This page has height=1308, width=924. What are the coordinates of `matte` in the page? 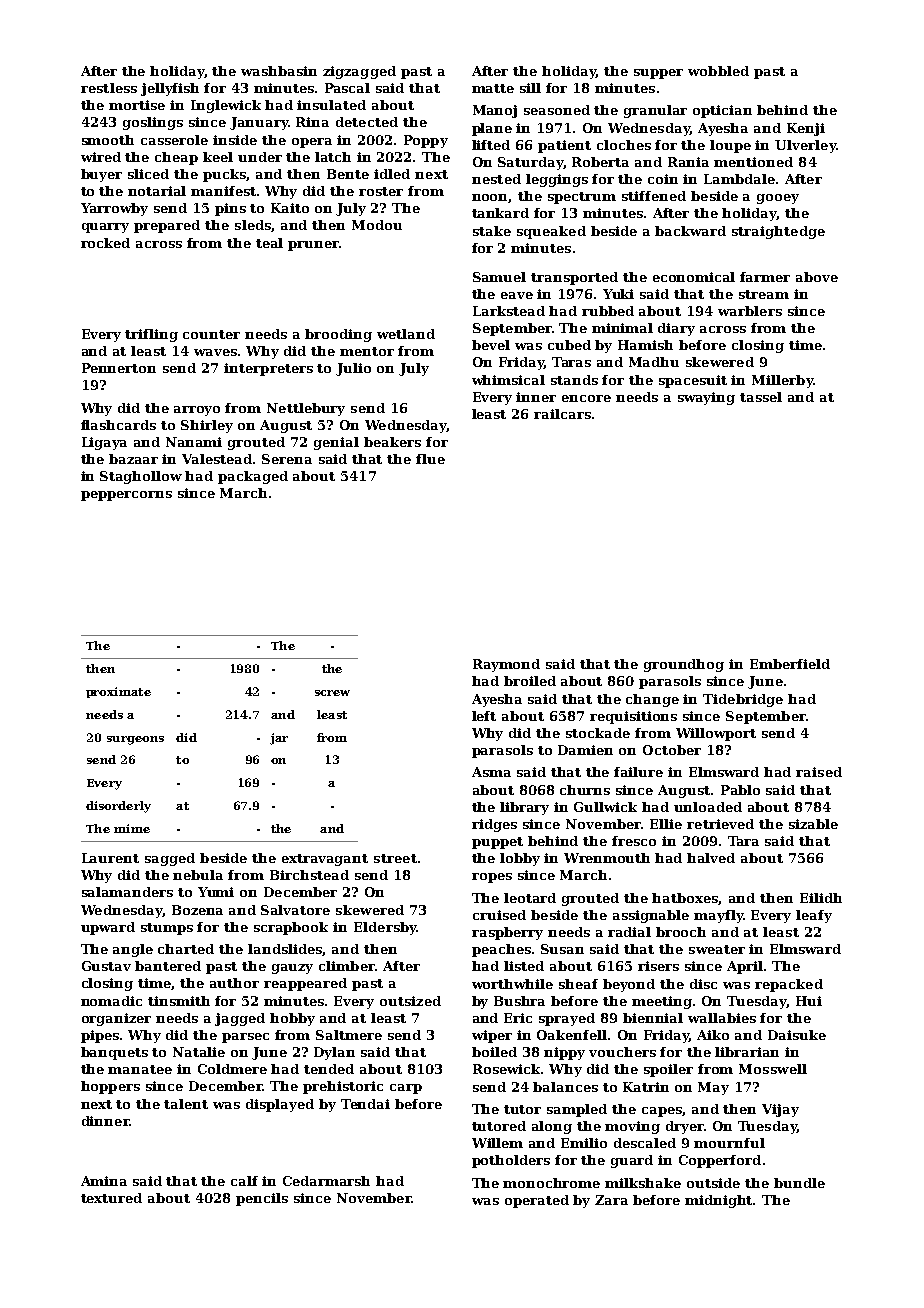 It's located at (493, 88).
